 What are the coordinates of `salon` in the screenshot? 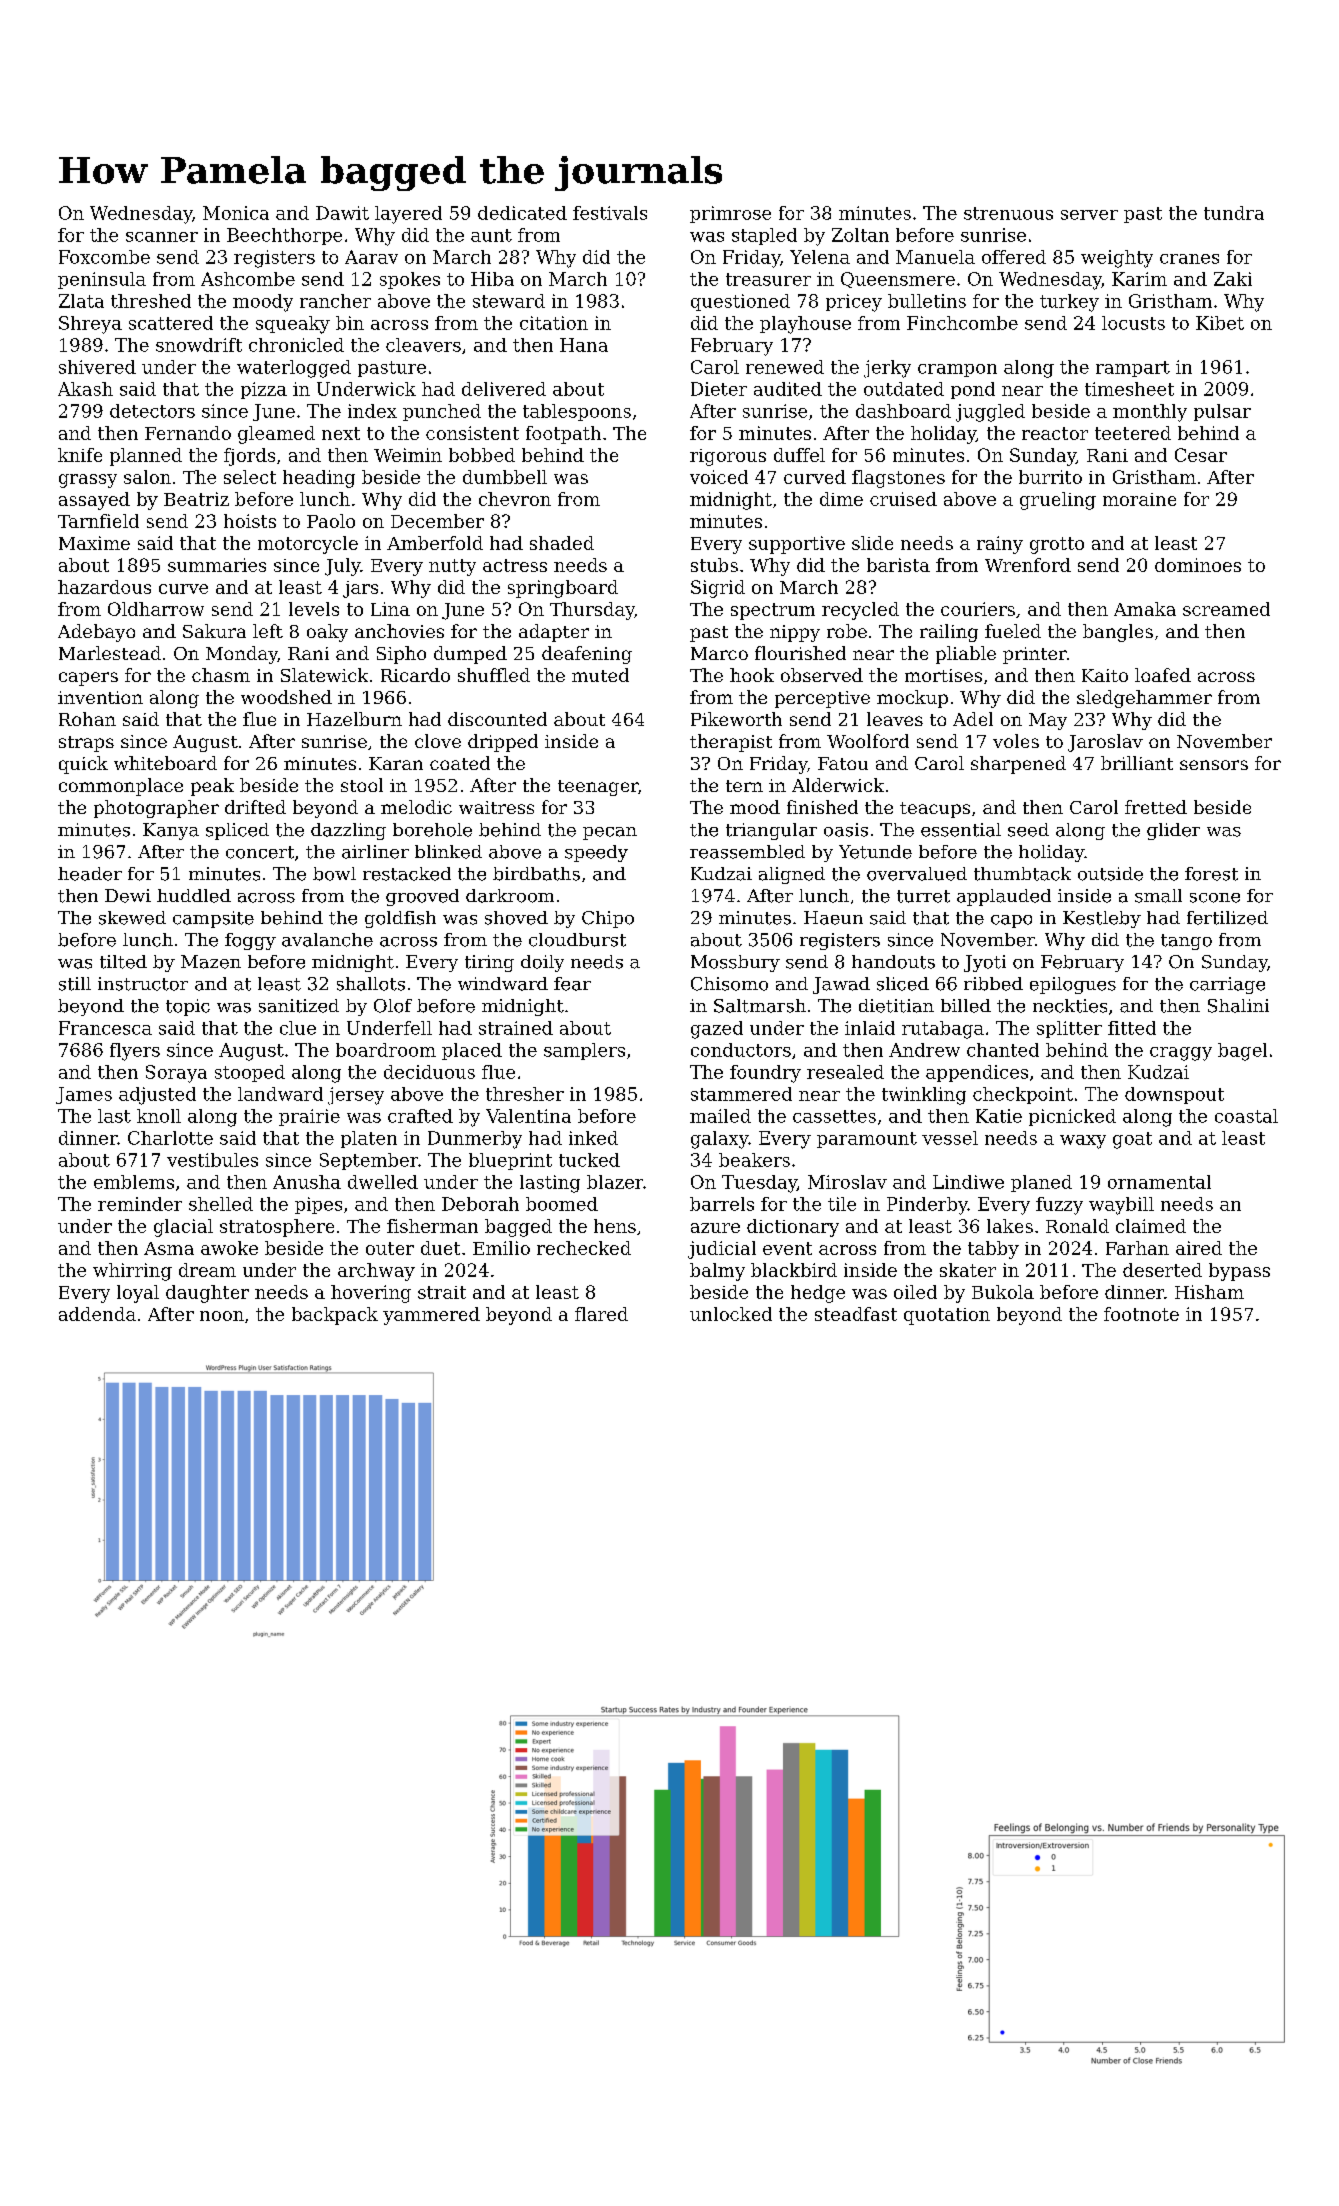 It's located at (147, 477).
